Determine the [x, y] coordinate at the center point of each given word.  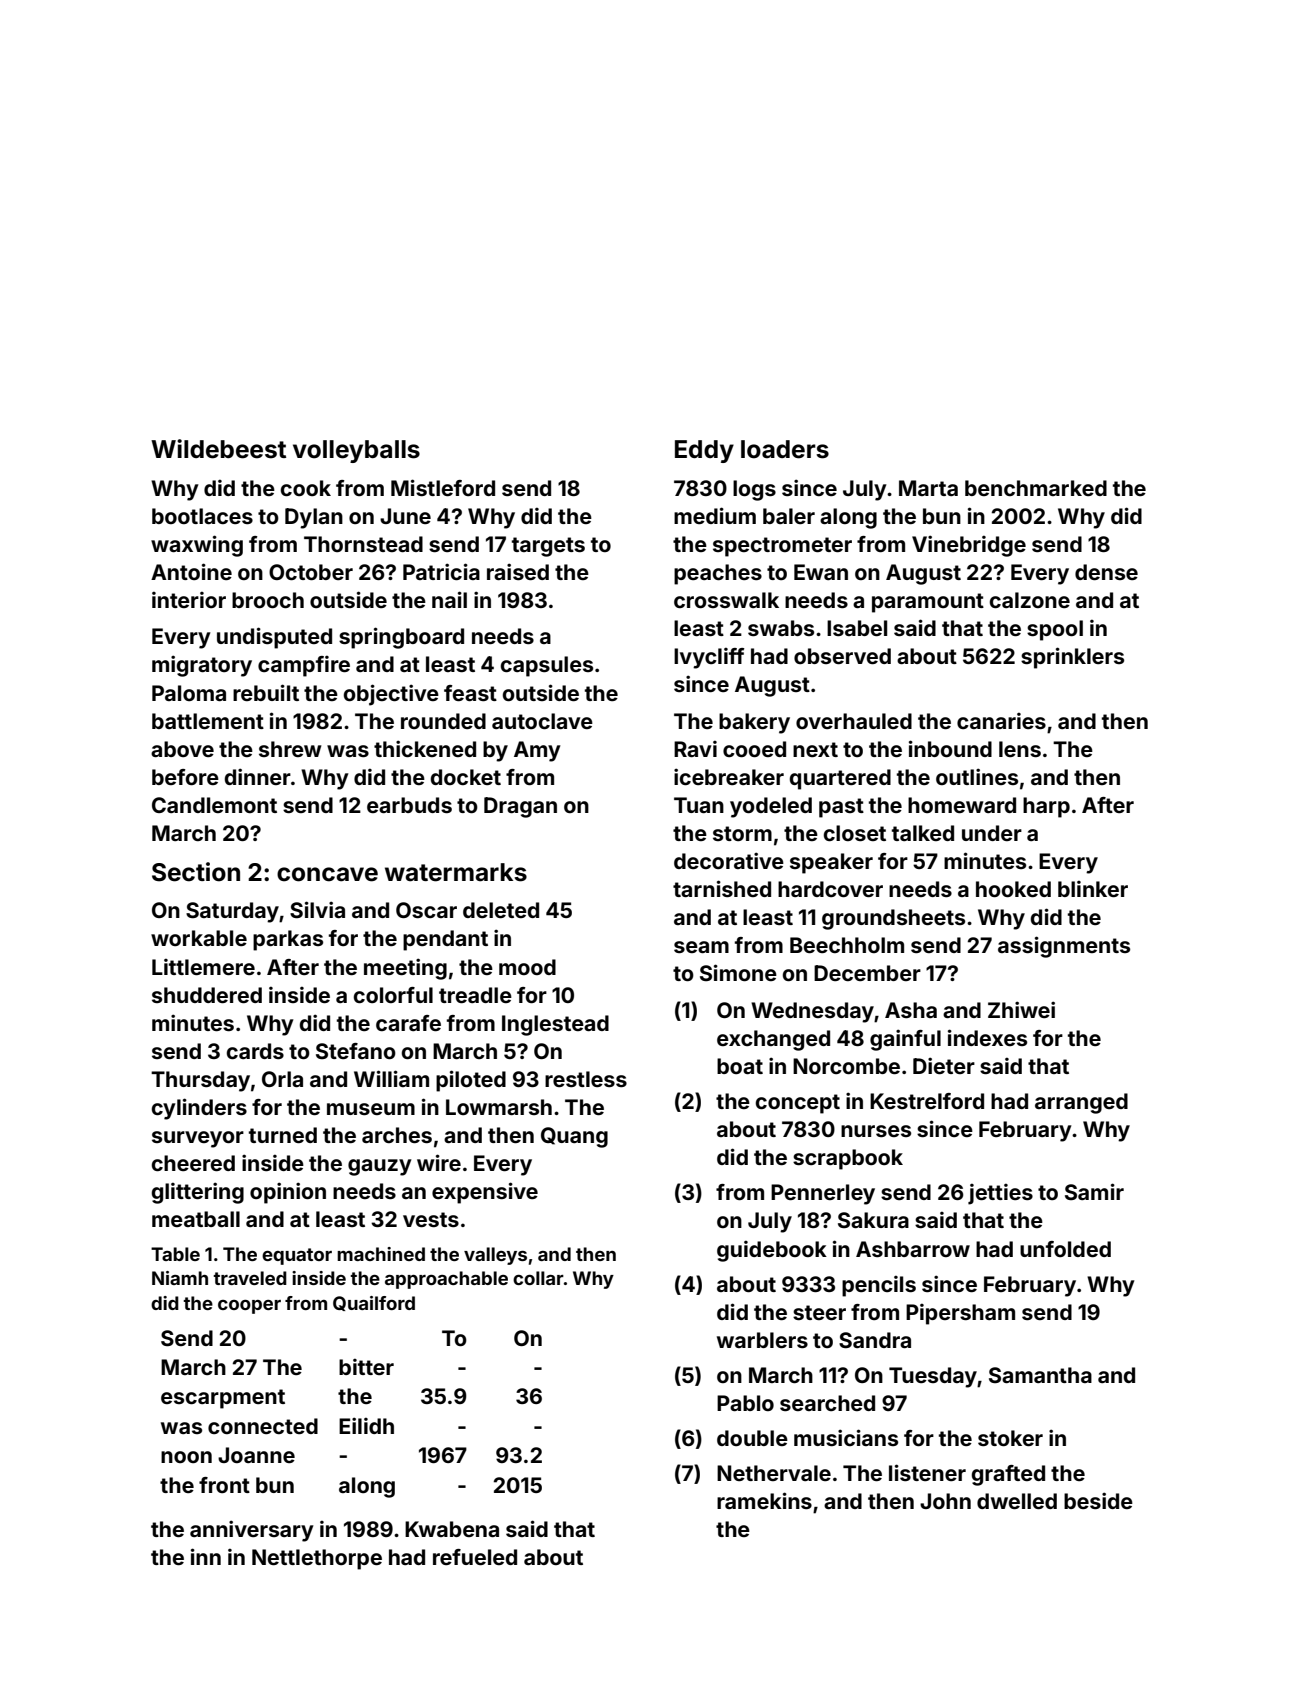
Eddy [704, 451]
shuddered [207, 995]
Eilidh [366, 1425]
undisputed [274, 638]
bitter [366, 1367]
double [752, 1438]
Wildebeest [218, 449]
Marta [928, 488]
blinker [1093, 889]
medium [715, 515]
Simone [738, 972]
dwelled [1017, 1501]
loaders [785, 449]
